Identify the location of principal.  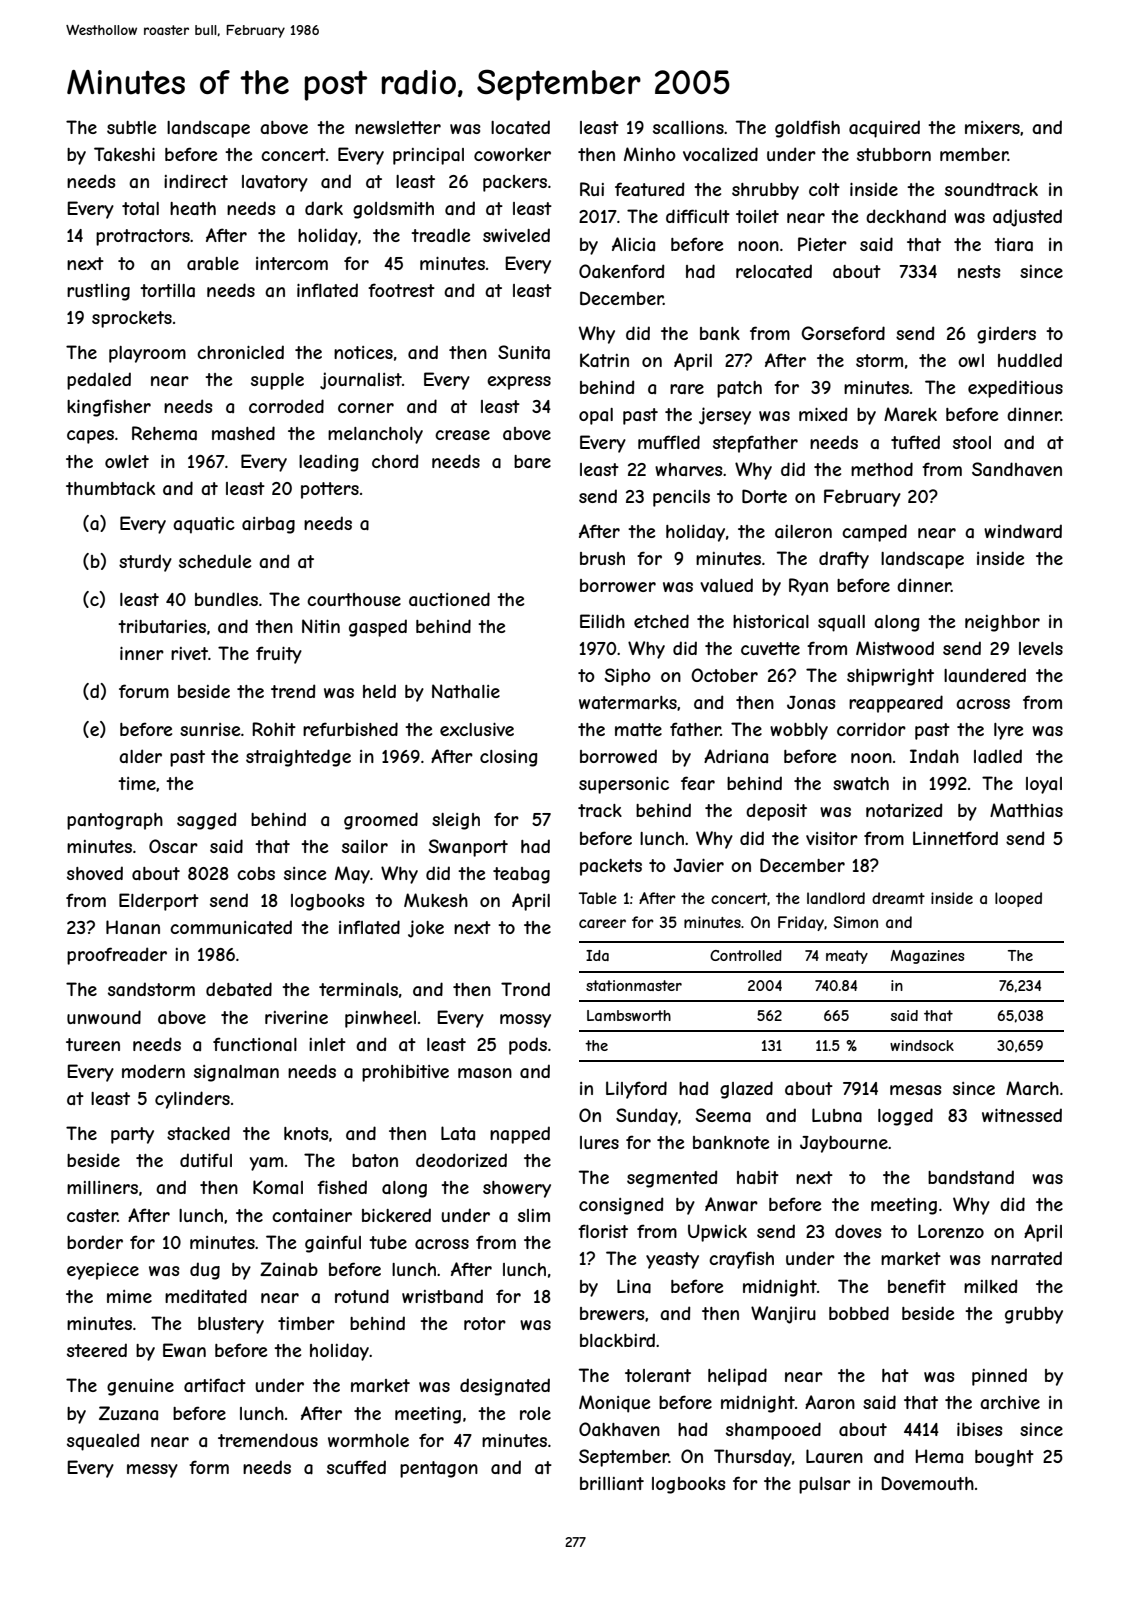
(428, 156).
